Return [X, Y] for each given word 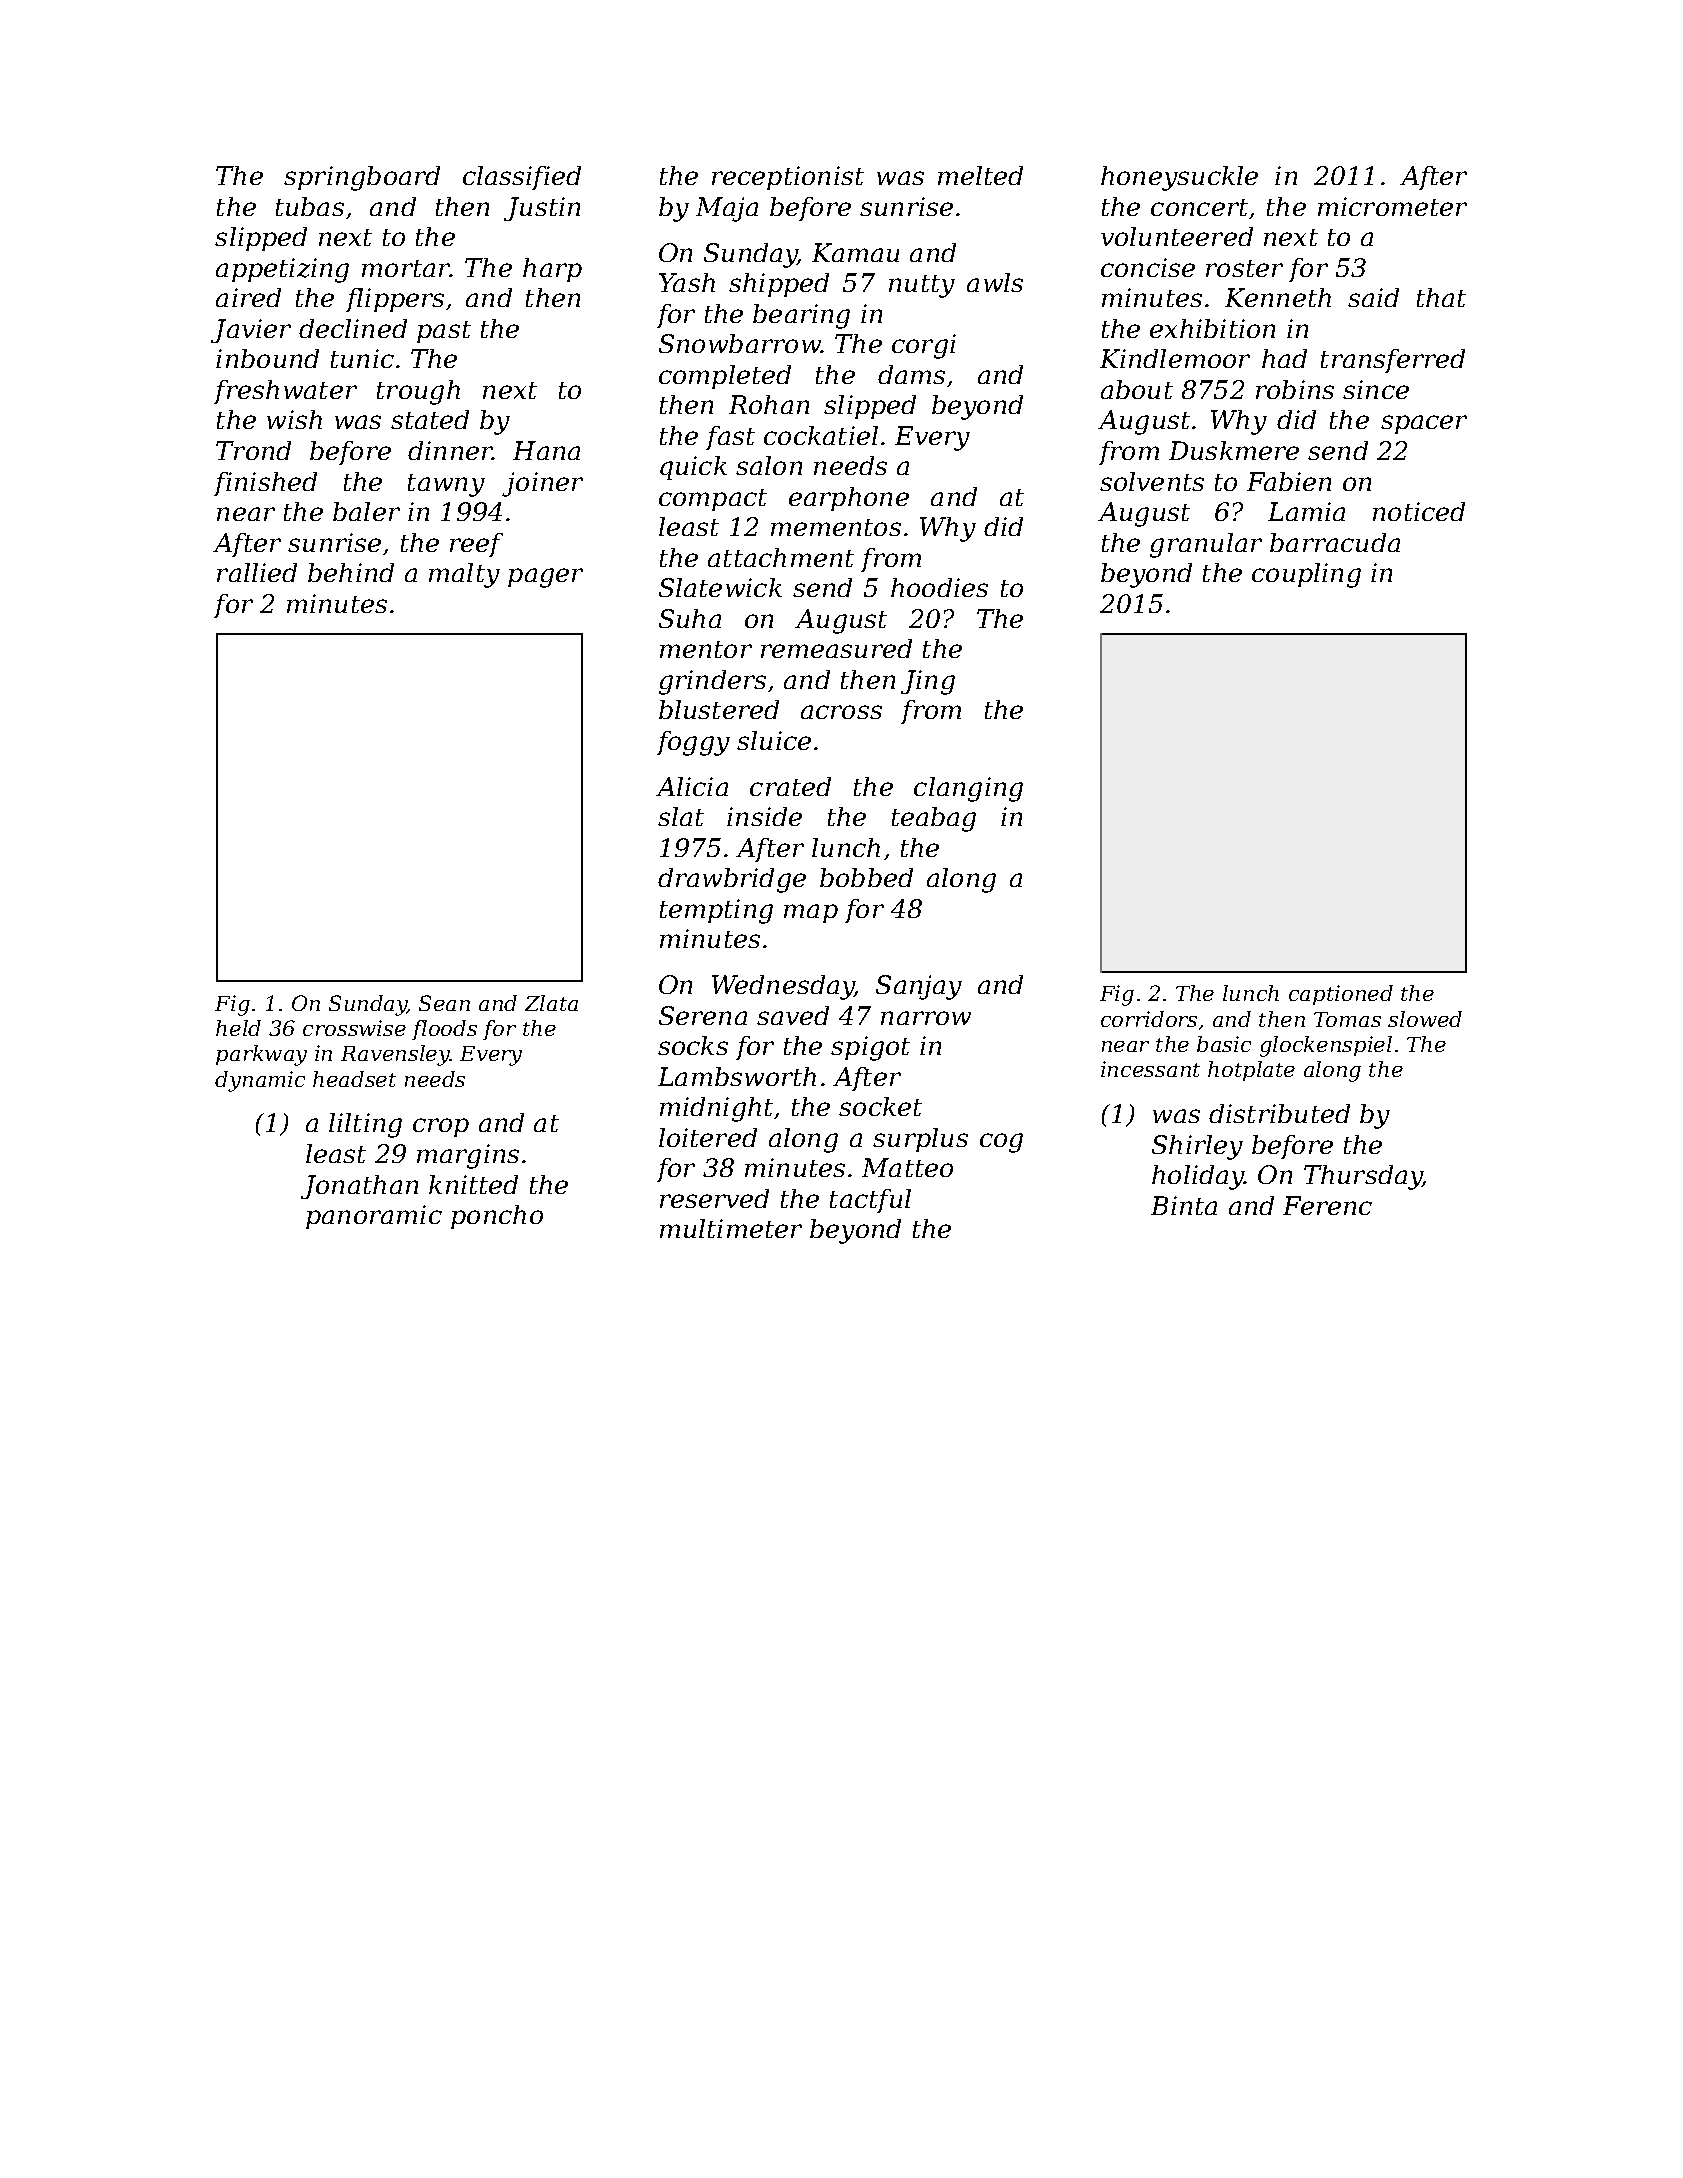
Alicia [692, 786]
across [841, 712]
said [1373, 297]
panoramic [374, 1217]
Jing [928, 682]
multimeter [731, 1228]
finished [265, 484]
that [1441, 297]
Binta [1184, 1205]
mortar [406, 268]
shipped [779, 285]
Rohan [769, 404]
